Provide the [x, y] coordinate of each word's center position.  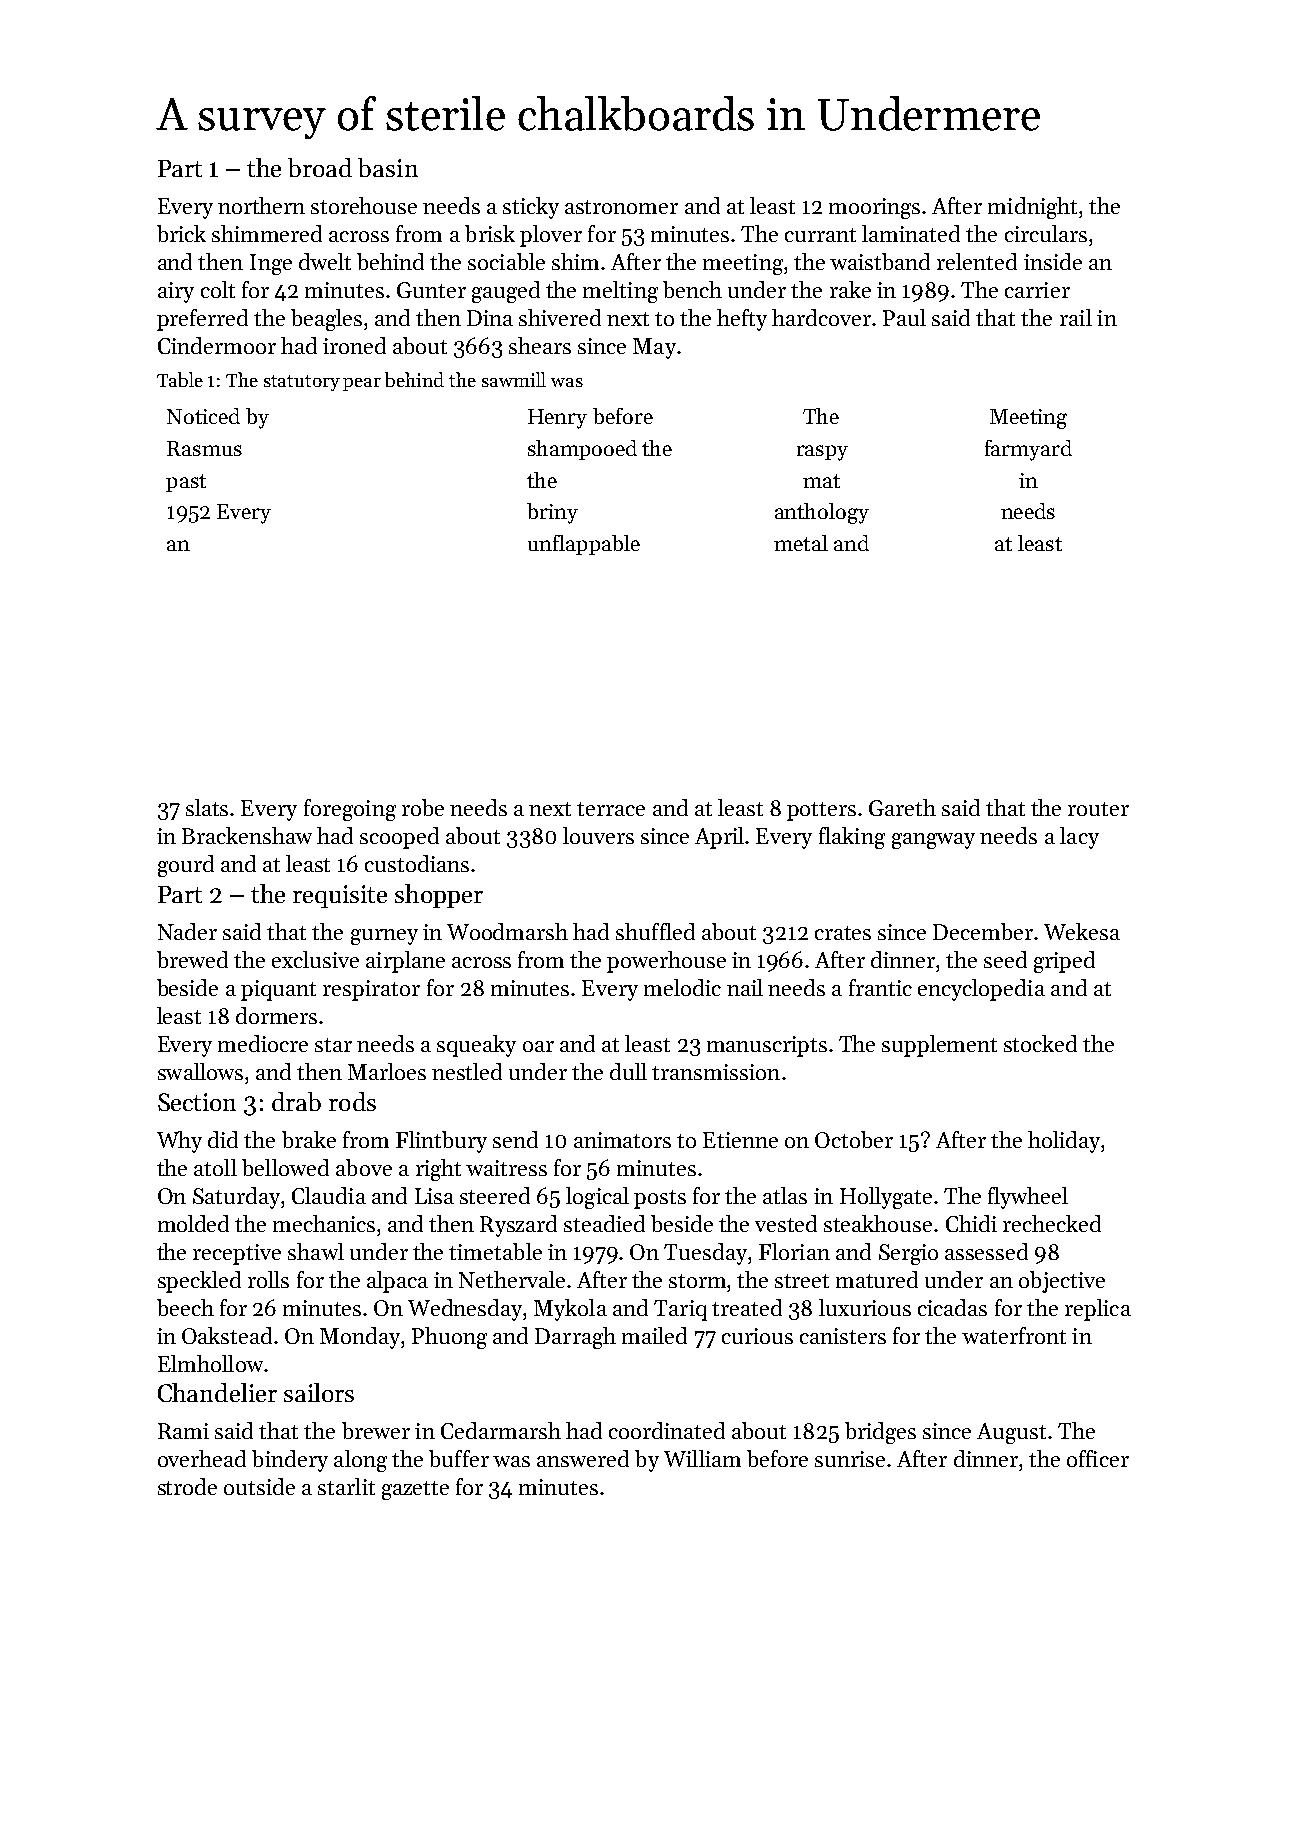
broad [320, 167]
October [854, 1139]
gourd [186, 866]
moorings [874, 208]
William [702, 1458]
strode [187, 1486]
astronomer [621, 207]
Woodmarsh [507, 931]
